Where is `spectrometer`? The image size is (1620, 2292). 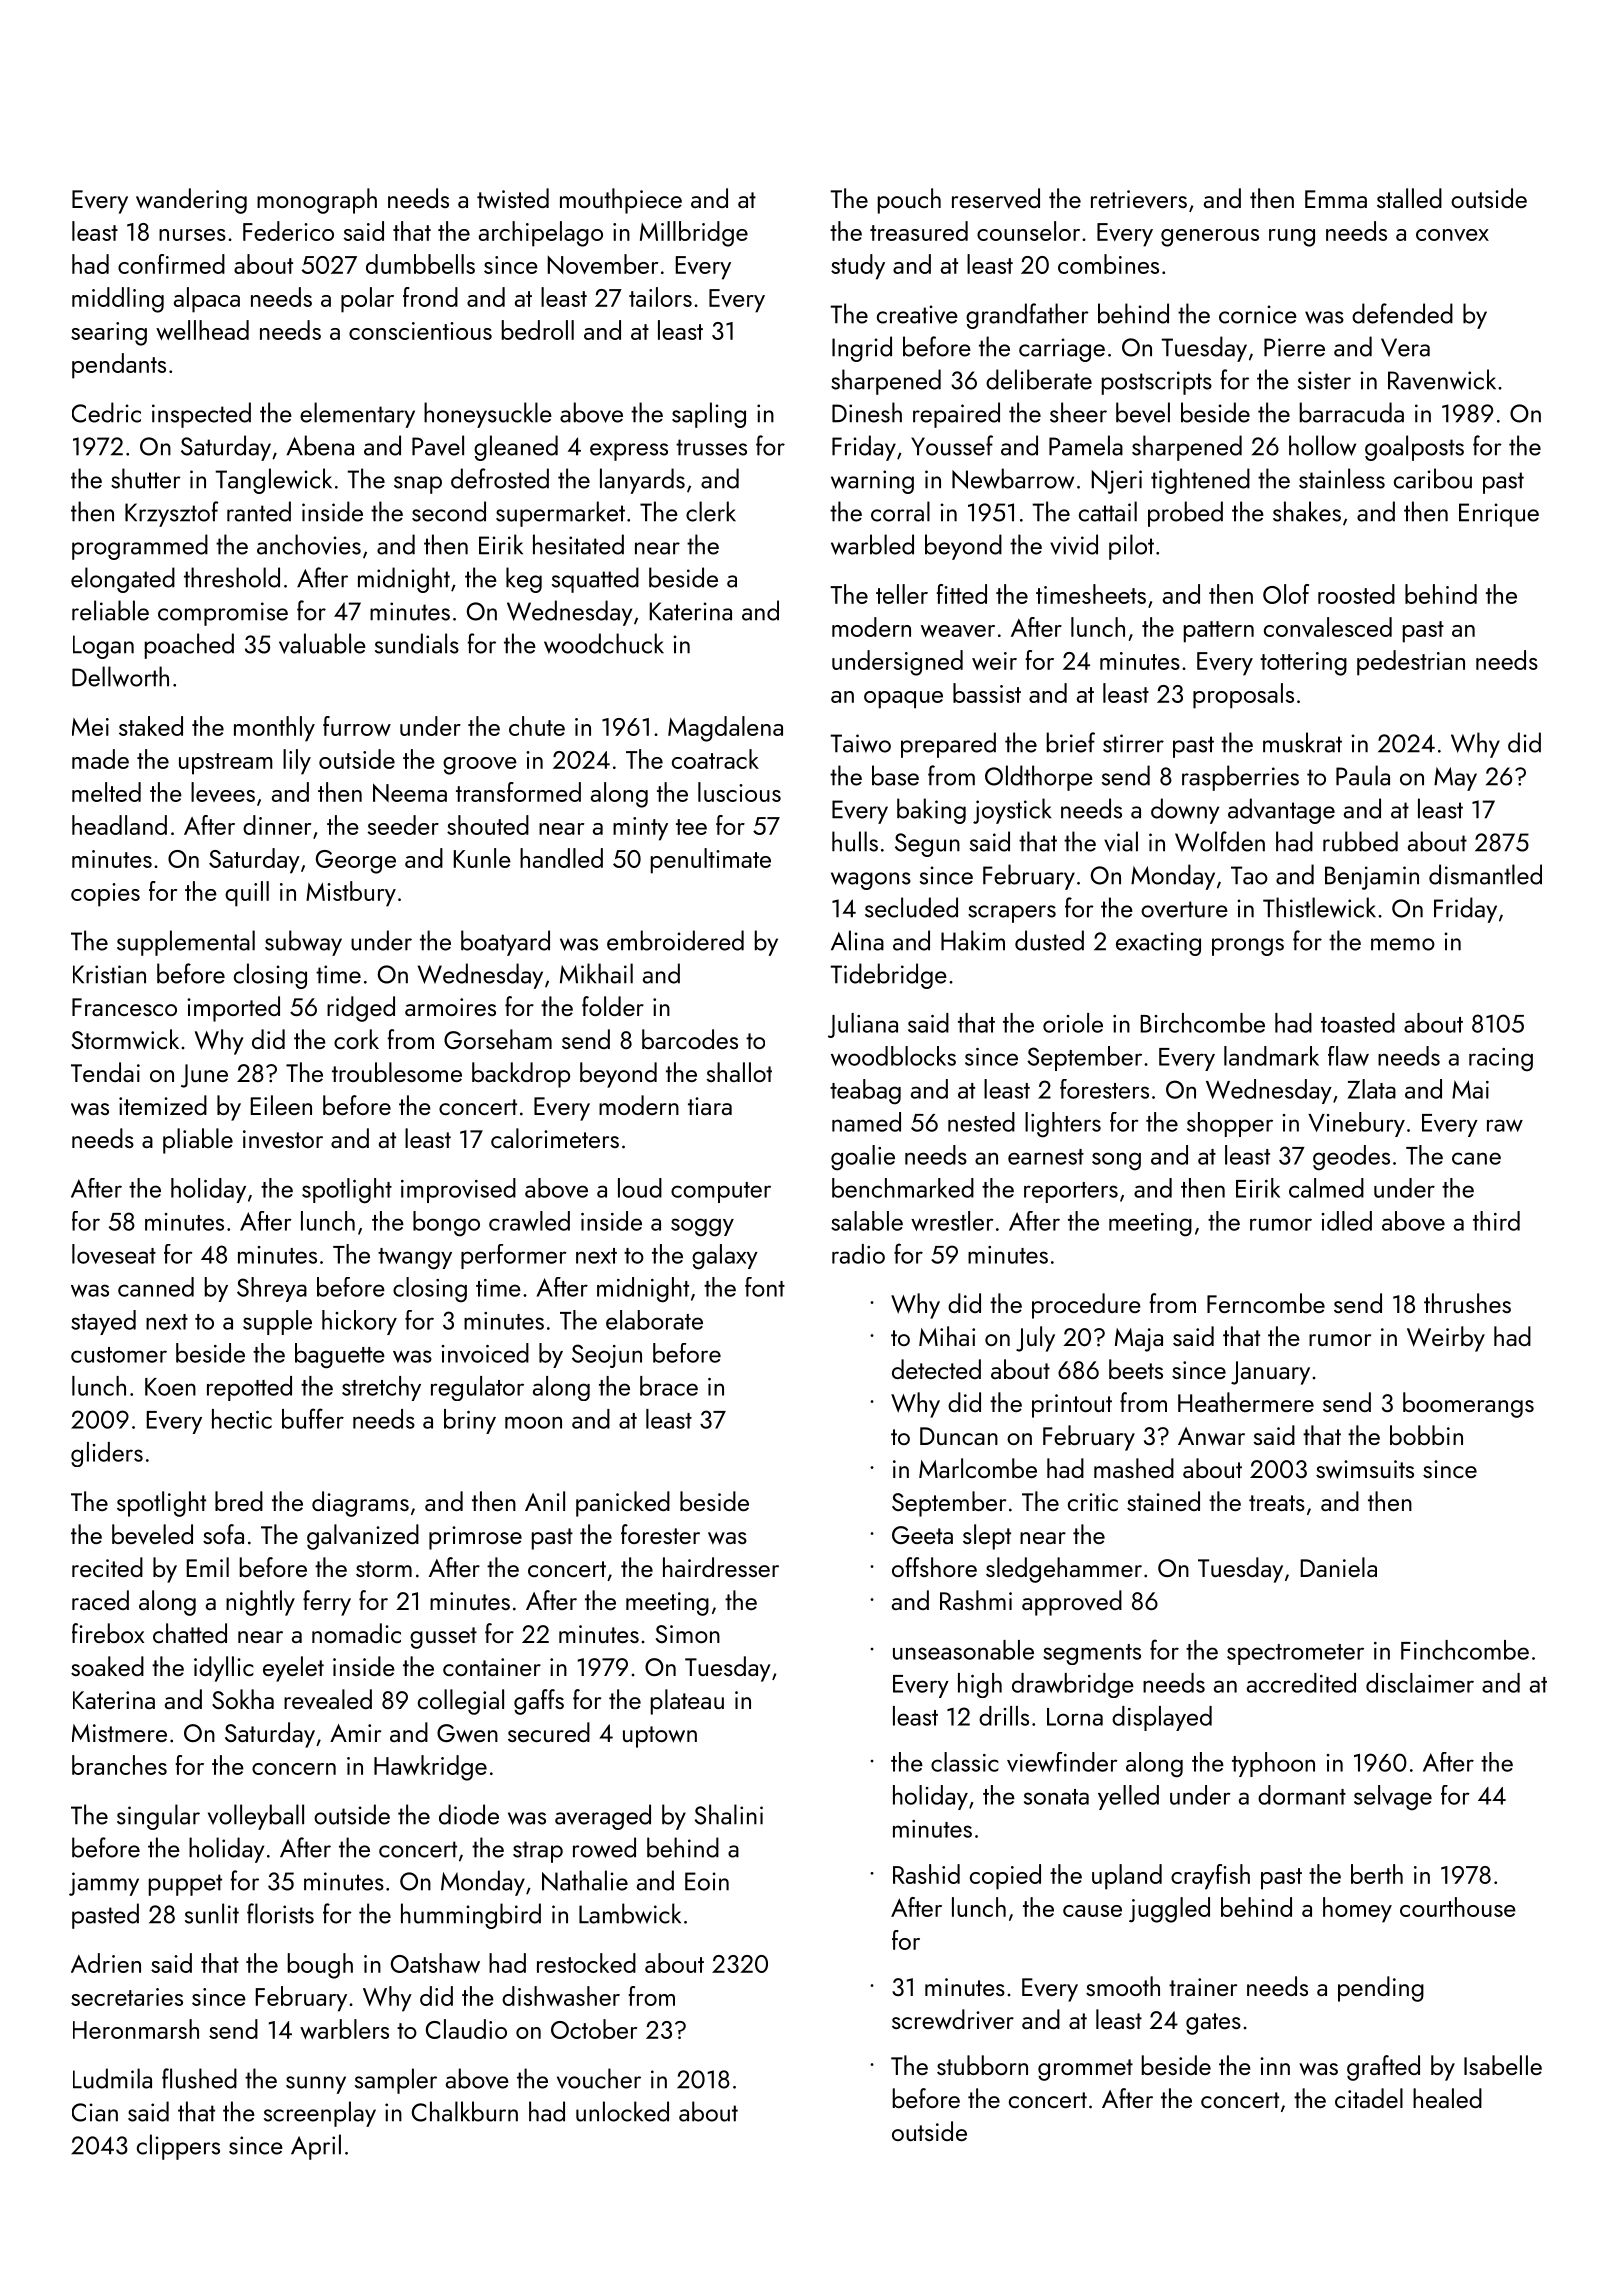
spectrometer is located at coordinates (1295, 1654).
